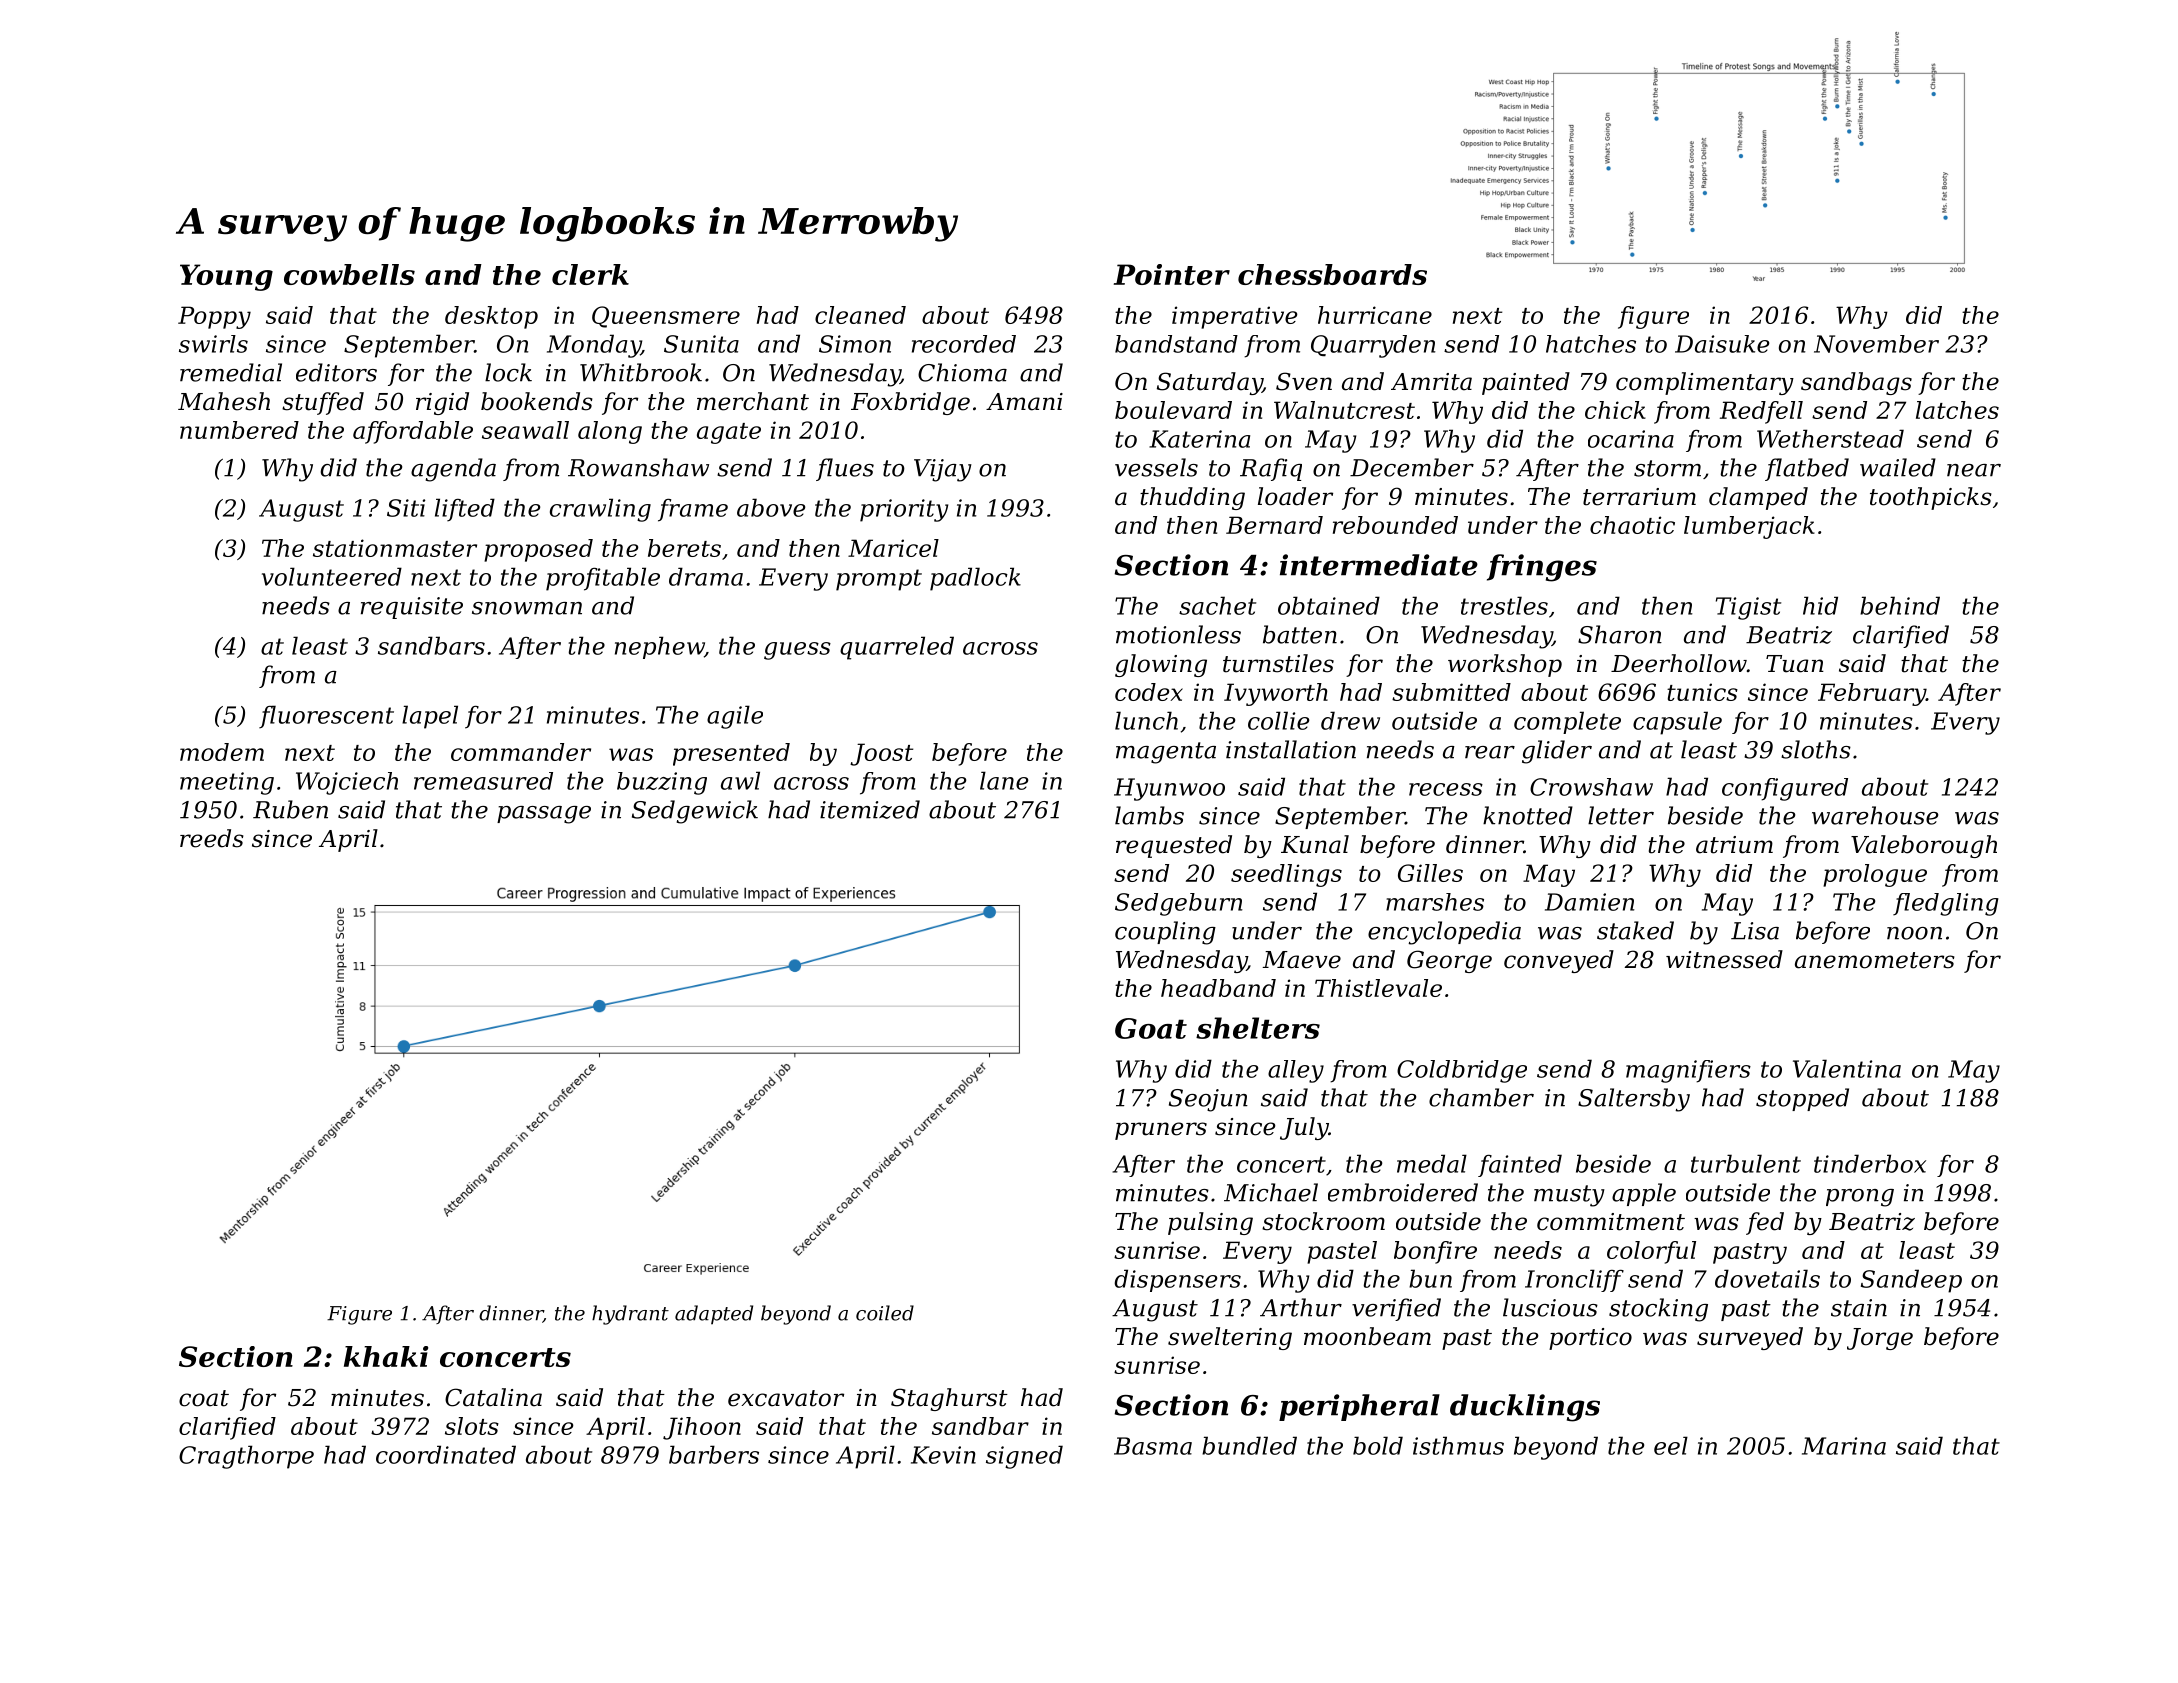  What do you see at coordinates (1332, 274) in the document?
I see `chessboards` at bounding box center [1332, 274].
